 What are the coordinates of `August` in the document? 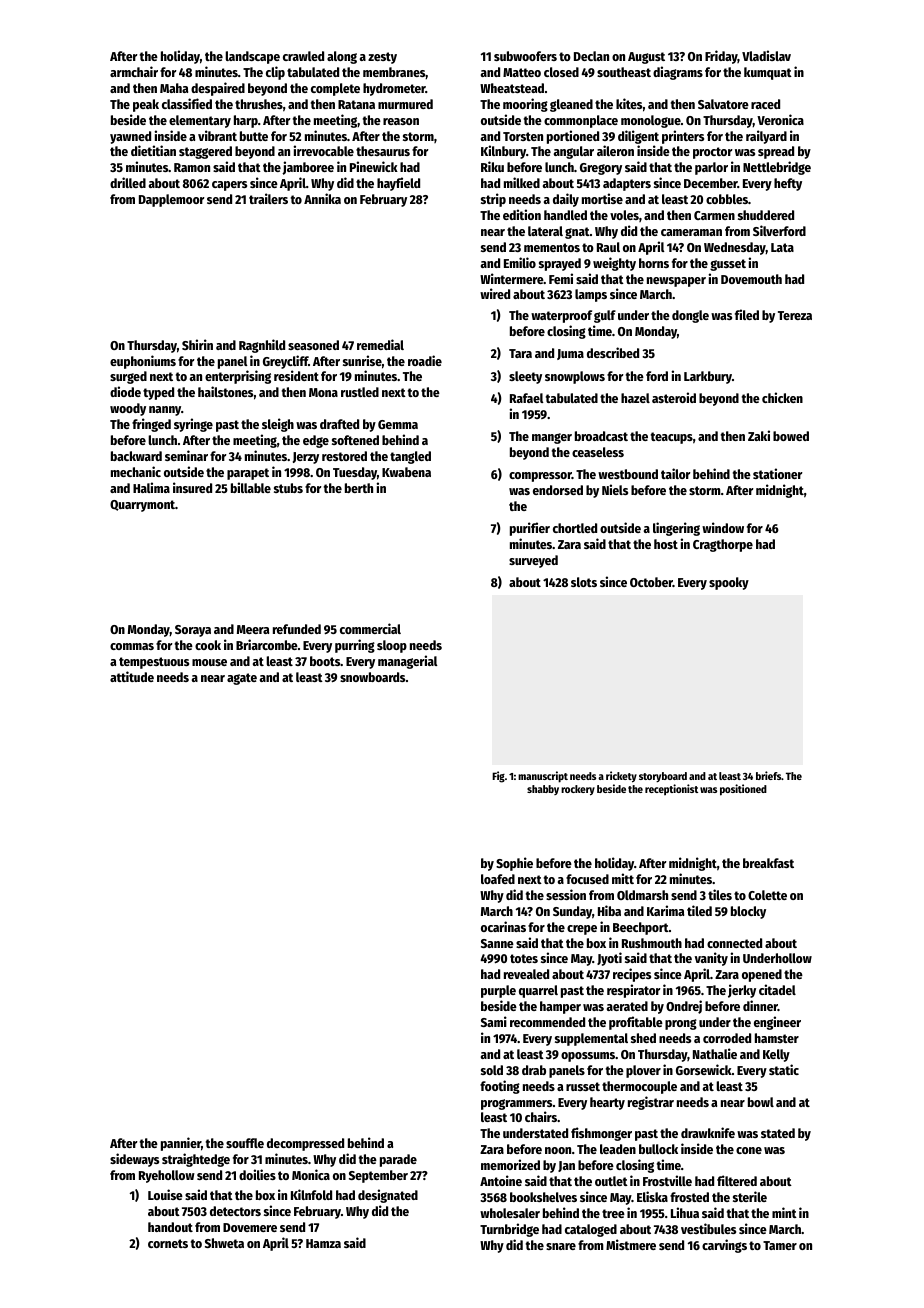 It's located at (646, 58).
